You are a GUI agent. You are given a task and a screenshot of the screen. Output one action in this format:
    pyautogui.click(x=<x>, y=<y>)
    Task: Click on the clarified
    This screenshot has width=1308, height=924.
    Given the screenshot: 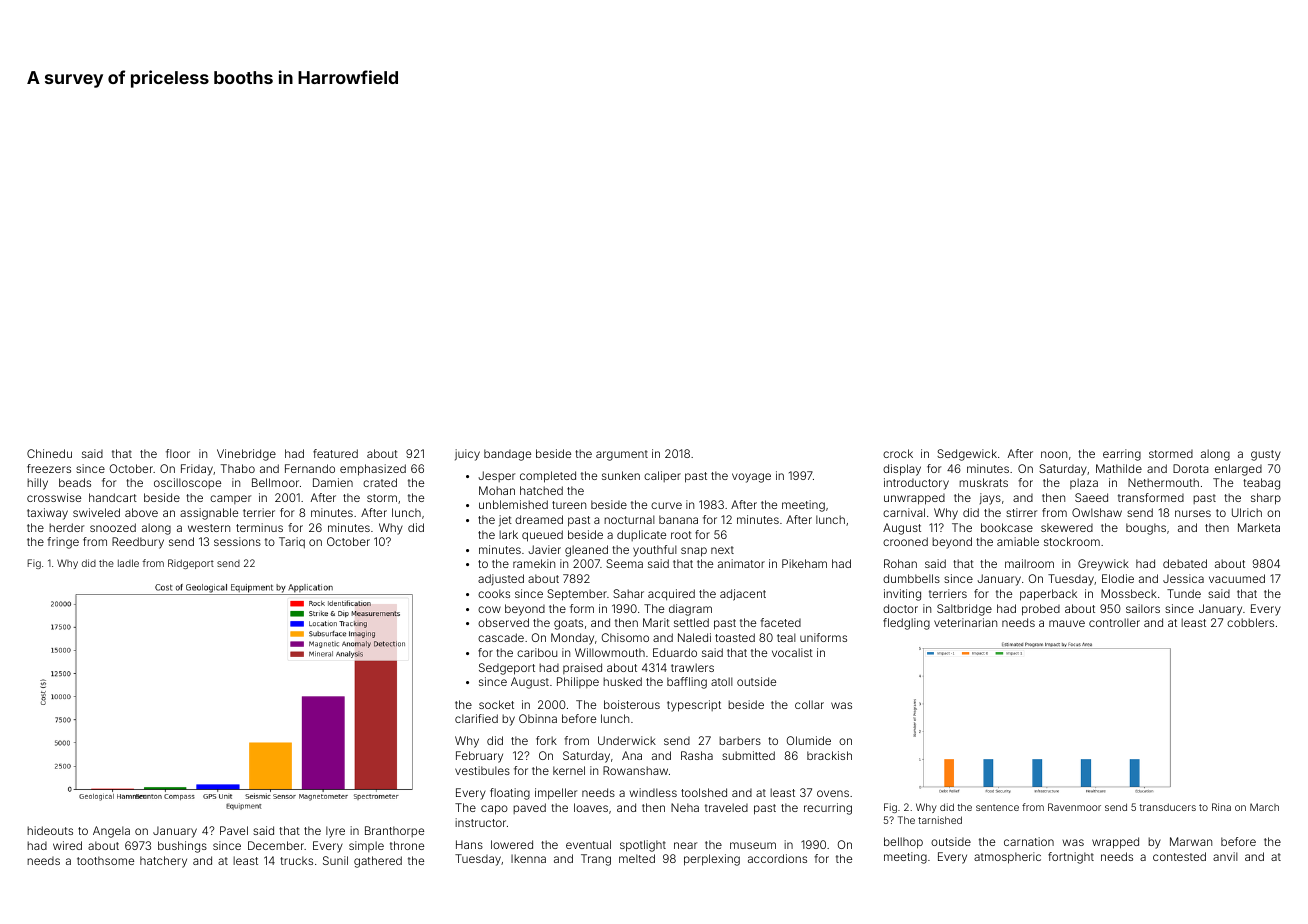 What is the action you would take?
    pyautogui.click(x=476, y=718)
